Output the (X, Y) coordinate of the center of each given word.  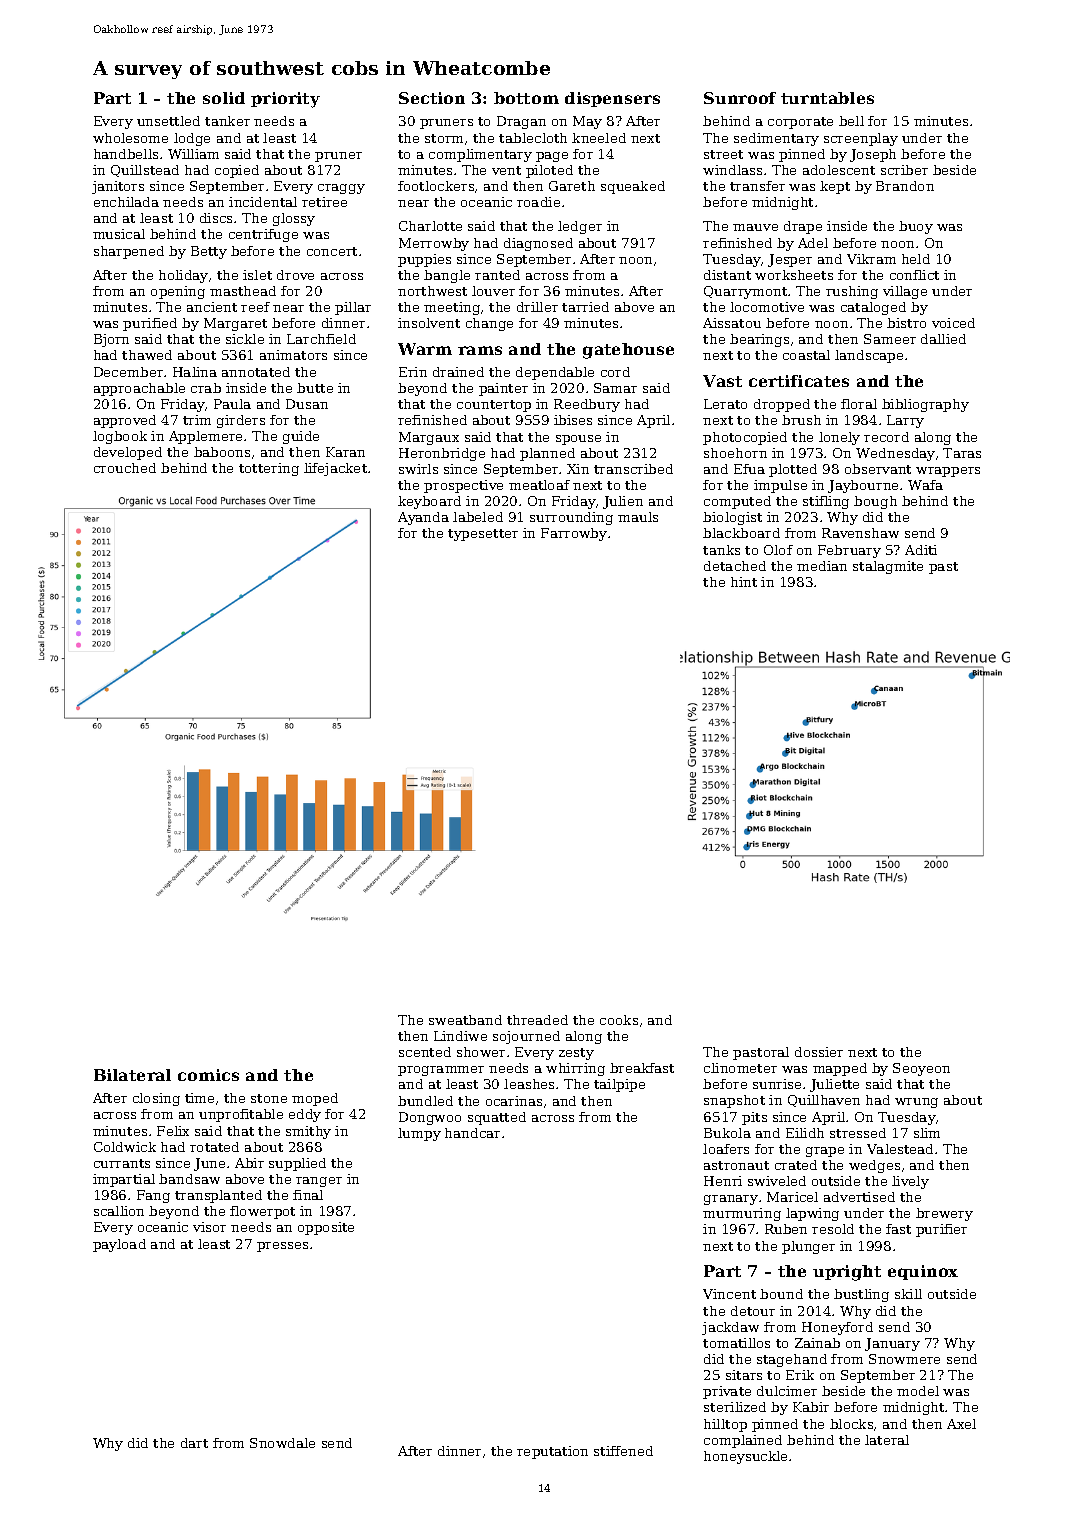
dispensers (612, 99)
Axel (961, 1424)
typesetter (483, 535)
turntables (827, 98)
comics (208, 1075)
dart (194, 1443)
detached (735, 566)
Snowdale (282, 1443)
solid (224, 98)
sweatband (465, 1020)
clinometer (740, 1068)
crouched (125, 468)
